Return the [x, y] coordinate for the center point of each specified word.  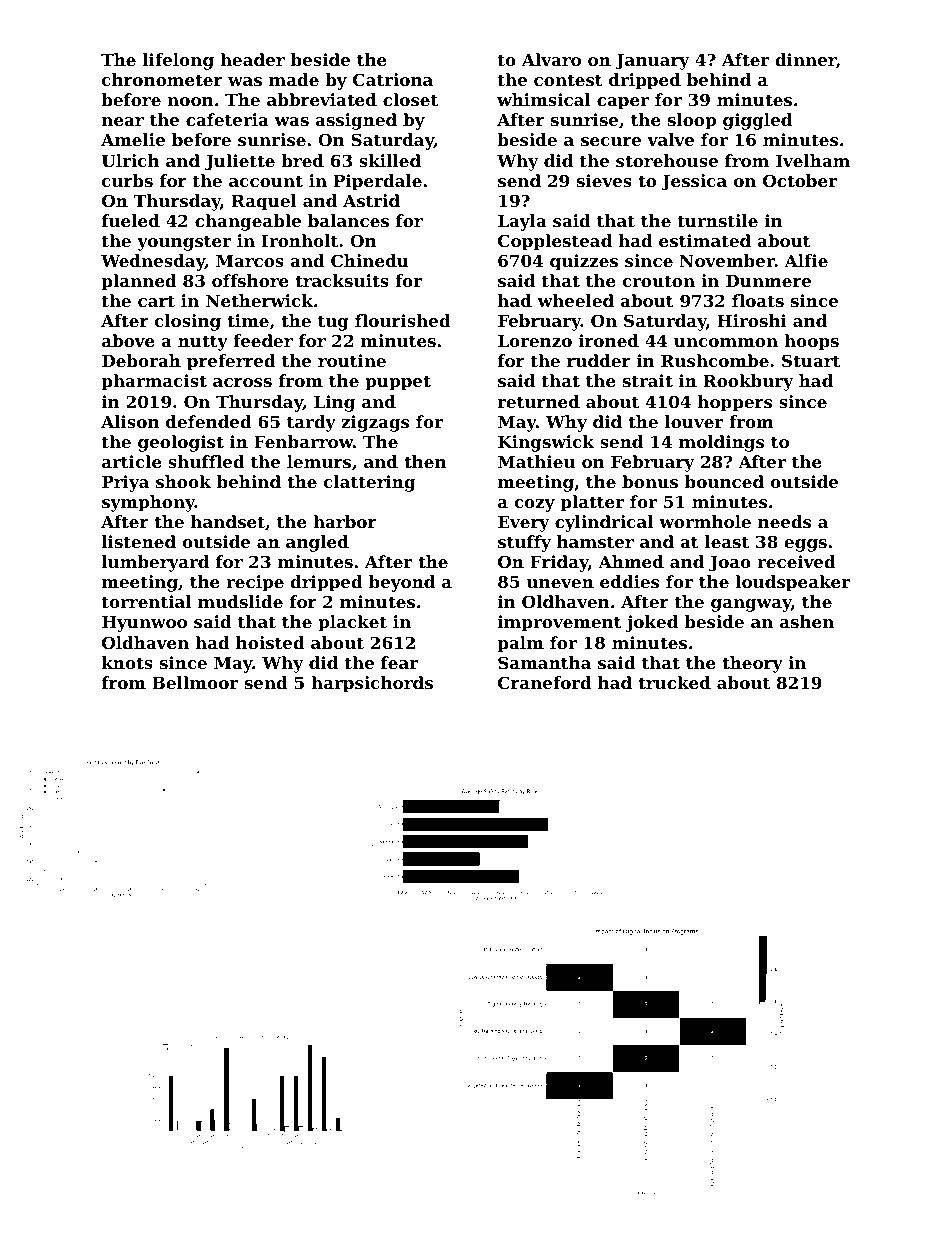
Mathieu [536, 461]
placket [352, 623]
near [123, 121]
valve [670, 139]
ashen [807, 621]
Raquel [264, 202]
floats [758, 300]
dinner [805, 59]
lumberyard [155, 563]
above [128, 340]
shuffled [206, 461]
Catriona [393, 79]
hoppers [735, 403]
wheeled [575, 300]
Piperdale [378, 182]
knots [127, 662]
